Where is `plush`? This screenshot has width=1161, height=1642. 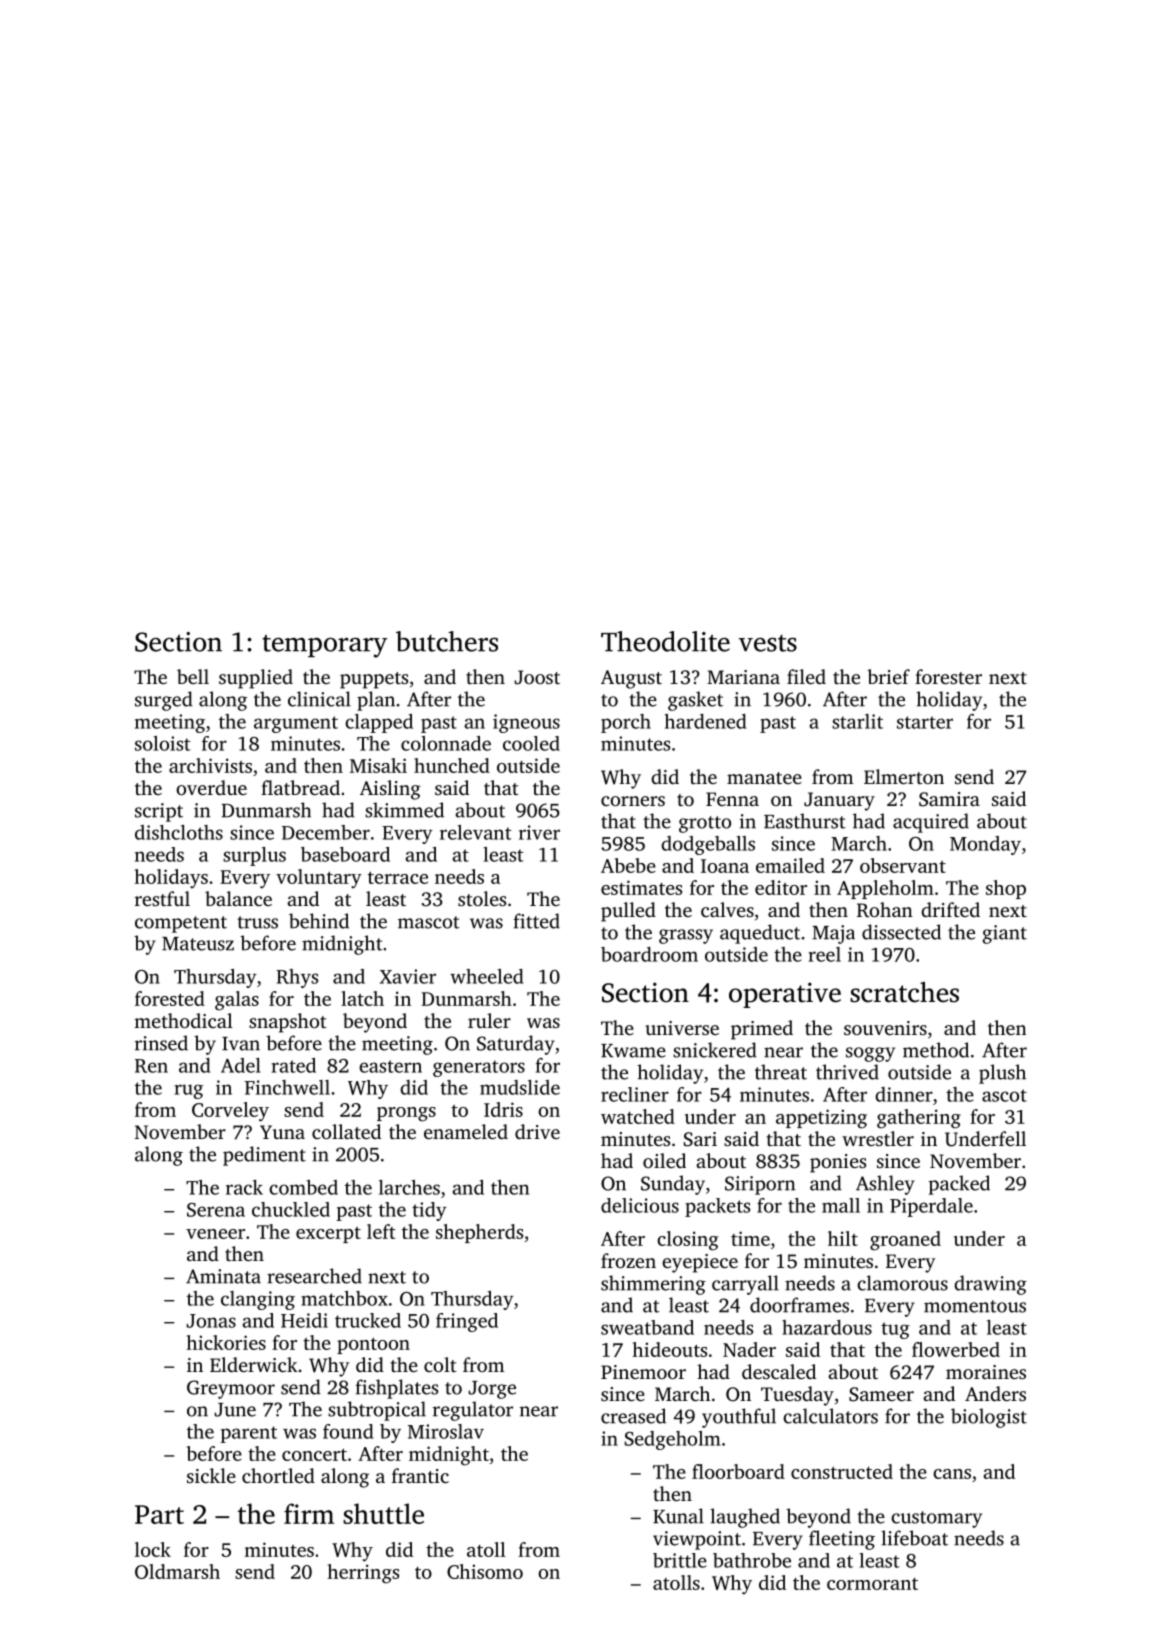 plush is located at coordinates (1002, 1074).
